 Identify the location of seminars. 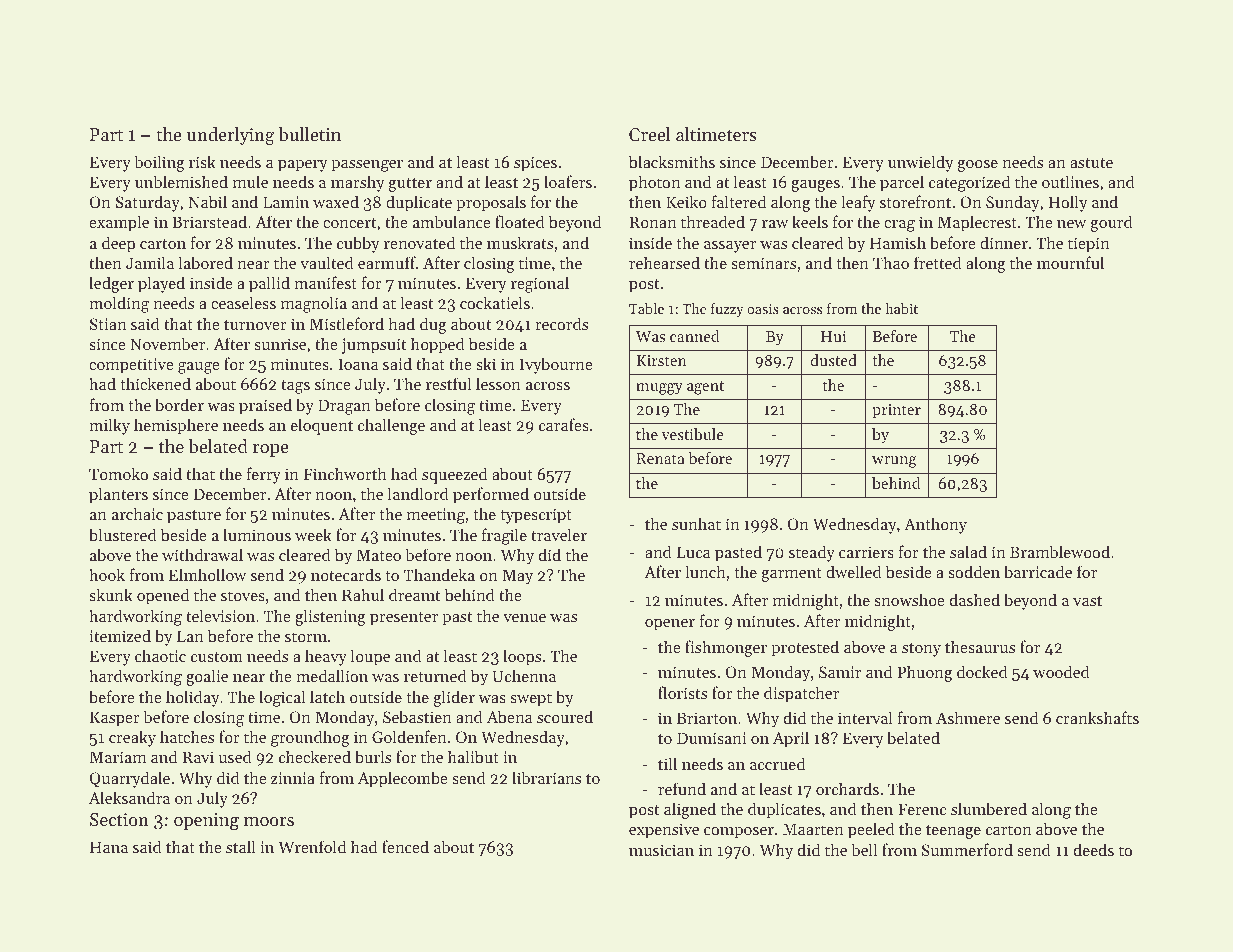
(763, 263).
